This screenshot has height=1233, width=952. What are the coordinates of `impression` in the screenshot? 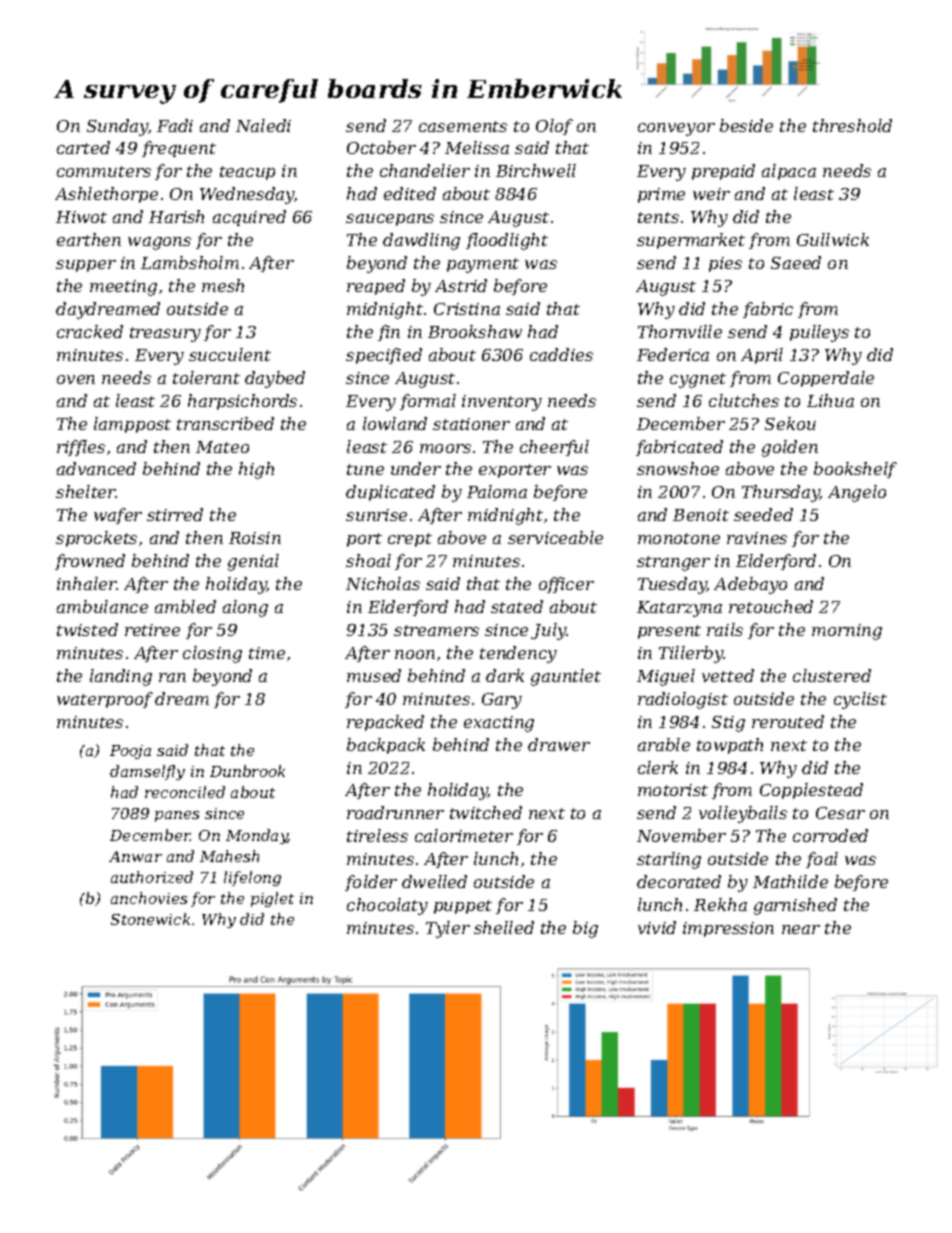 It's located at (728, 929).
